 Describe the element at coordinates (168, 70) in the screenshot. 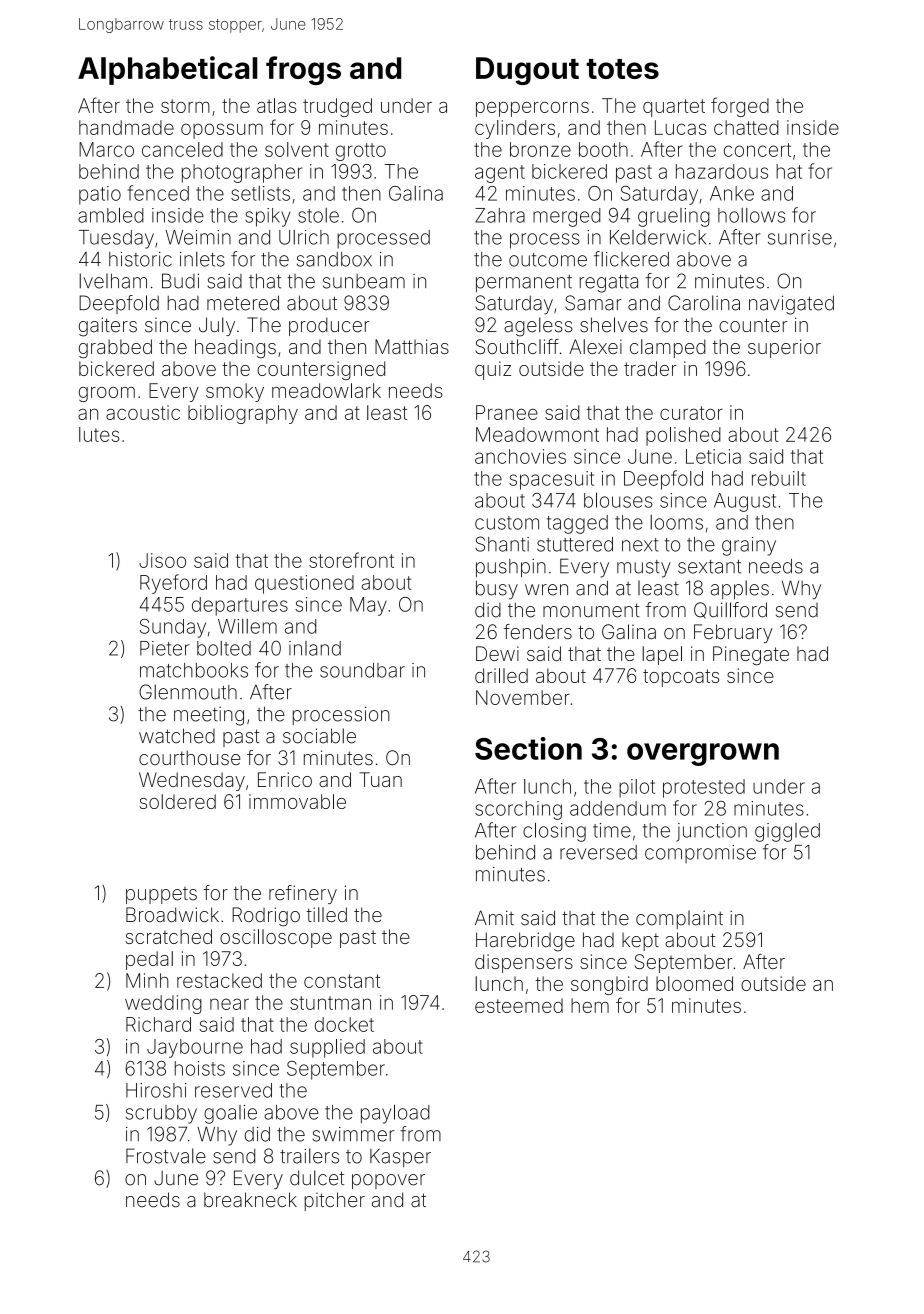

I see `Alphabetical` at that location.
